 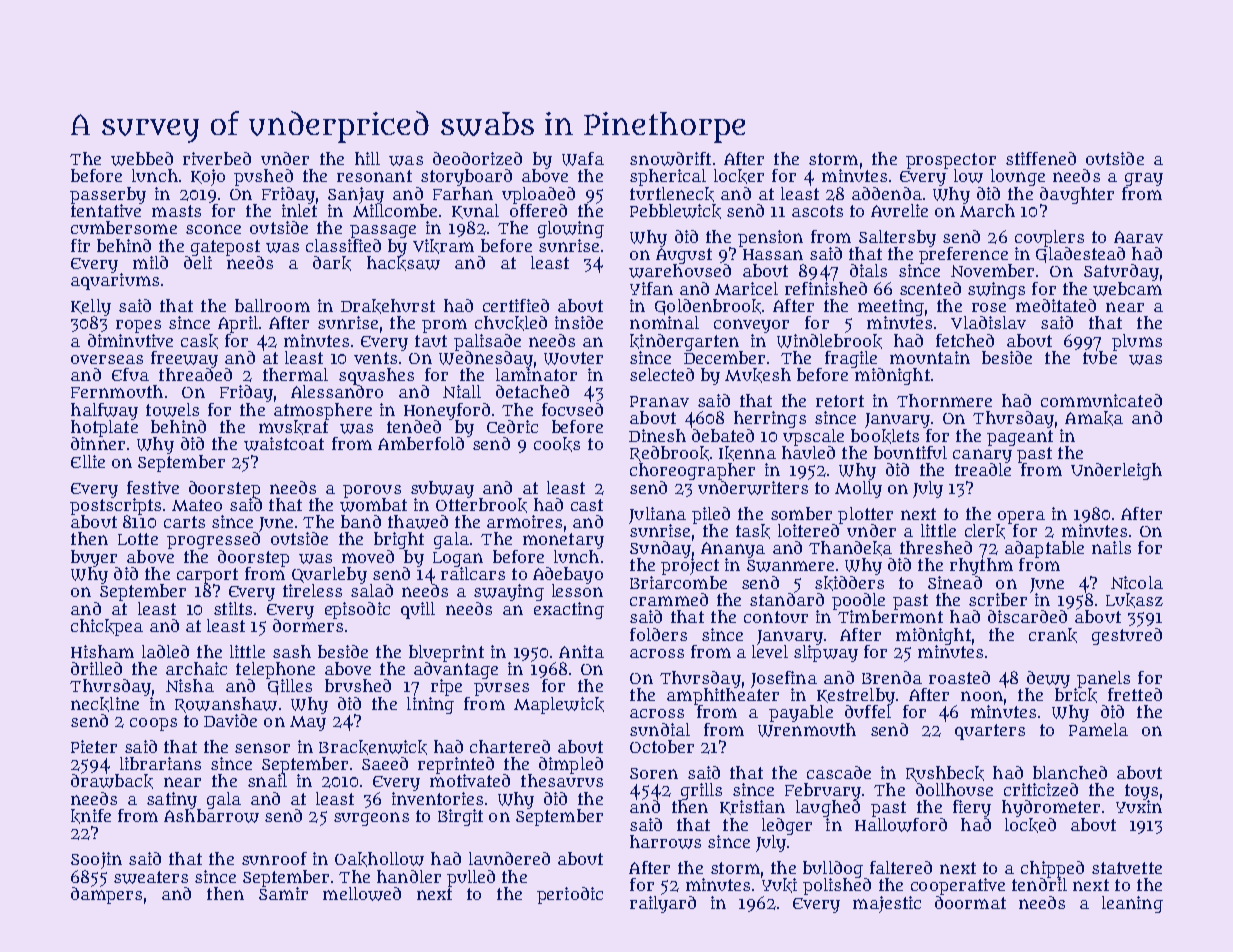 I want to click on pushed, so click(x=263, y=177).
